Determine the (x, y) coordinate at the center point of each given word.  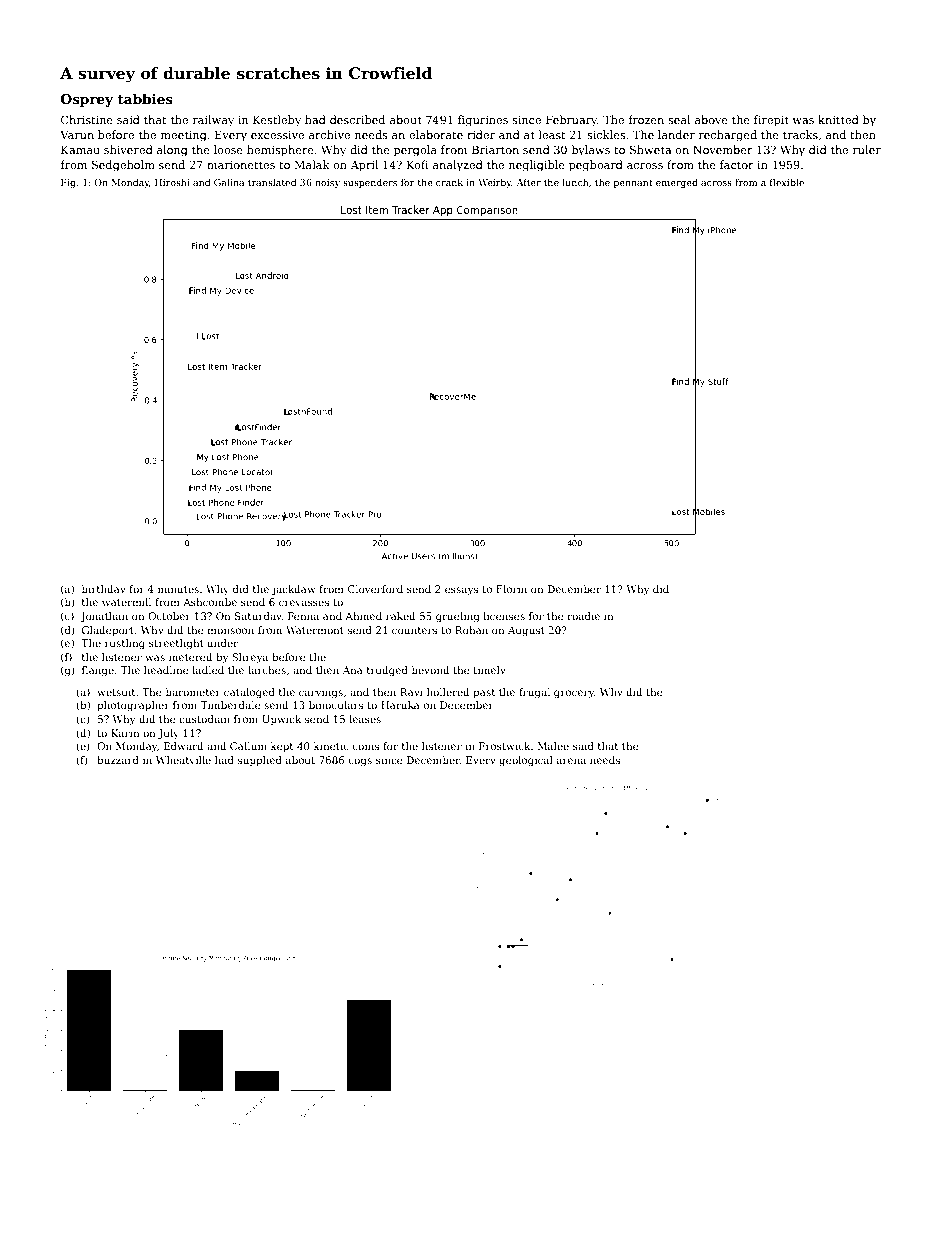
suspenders (370, 183)
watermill (126, 602)
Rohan (471, 630)
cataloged (249, 693)
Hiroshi (172, 182)
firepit (771, 121)
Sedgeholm (123, 166)
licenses (504, 616)
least (552, 134)
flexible (787, 182)
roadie (583, 616)
